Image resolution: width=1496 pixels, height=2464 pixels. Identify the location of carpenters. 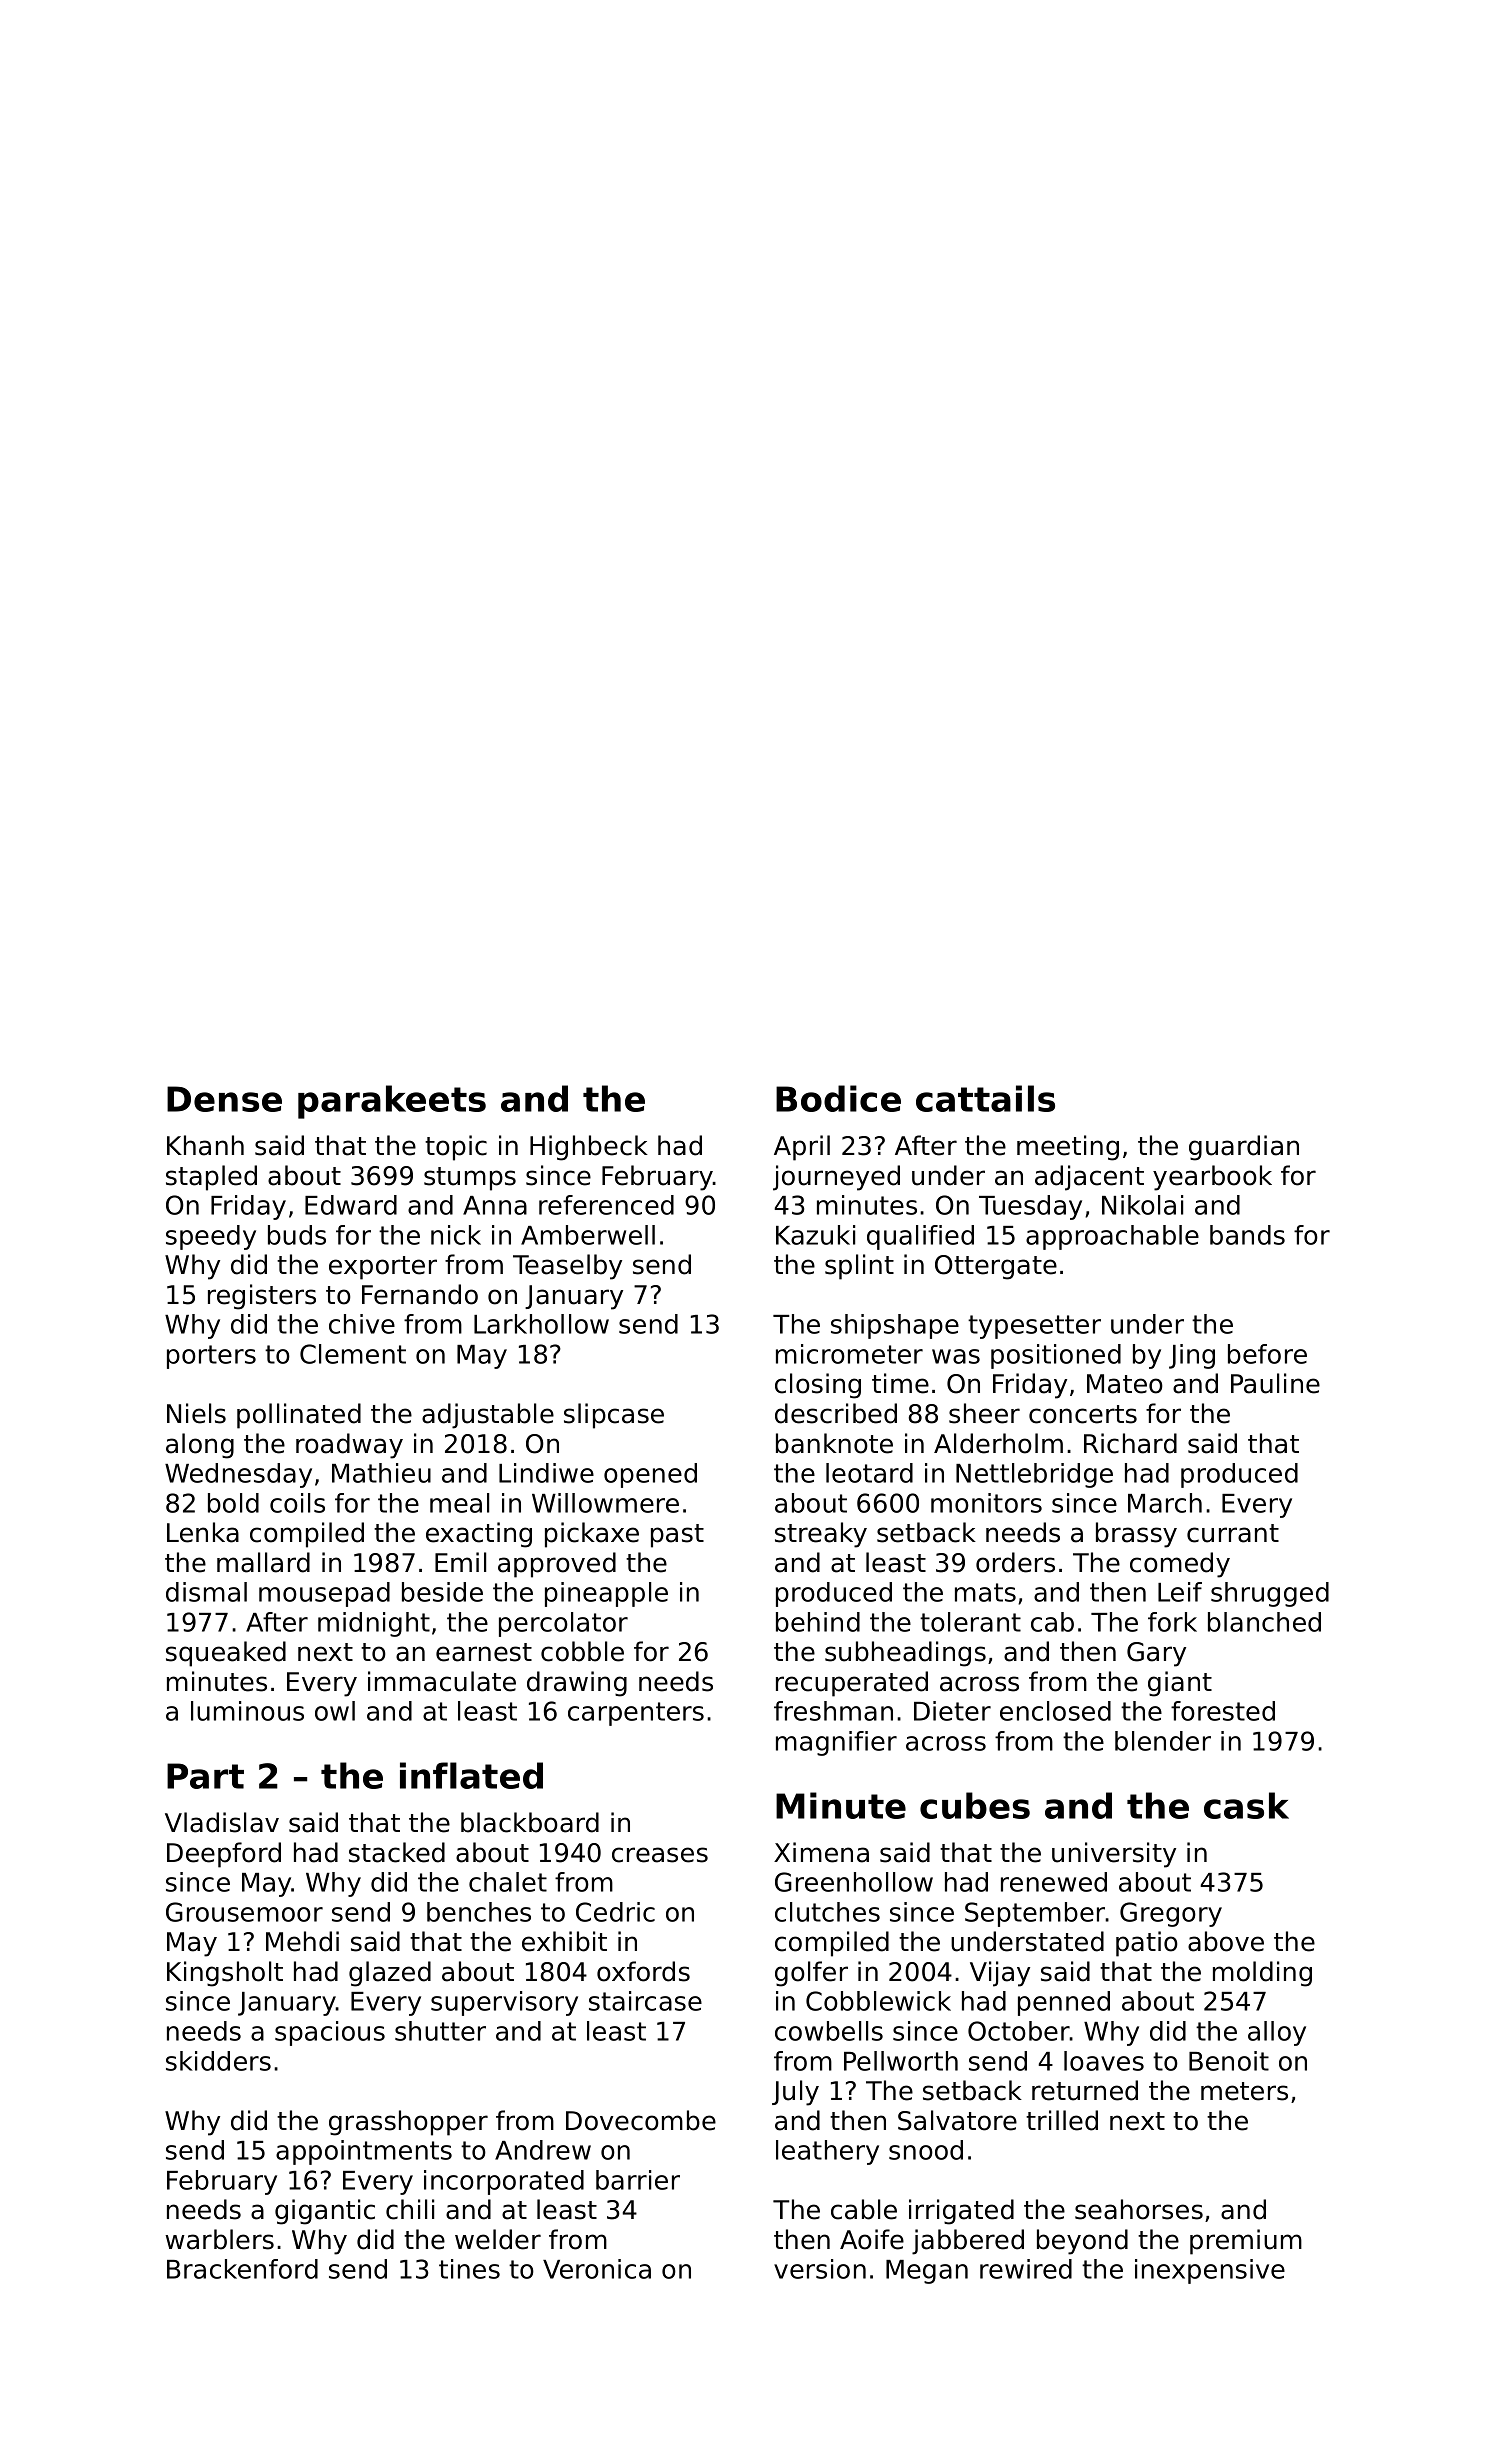
(636, 1714).
